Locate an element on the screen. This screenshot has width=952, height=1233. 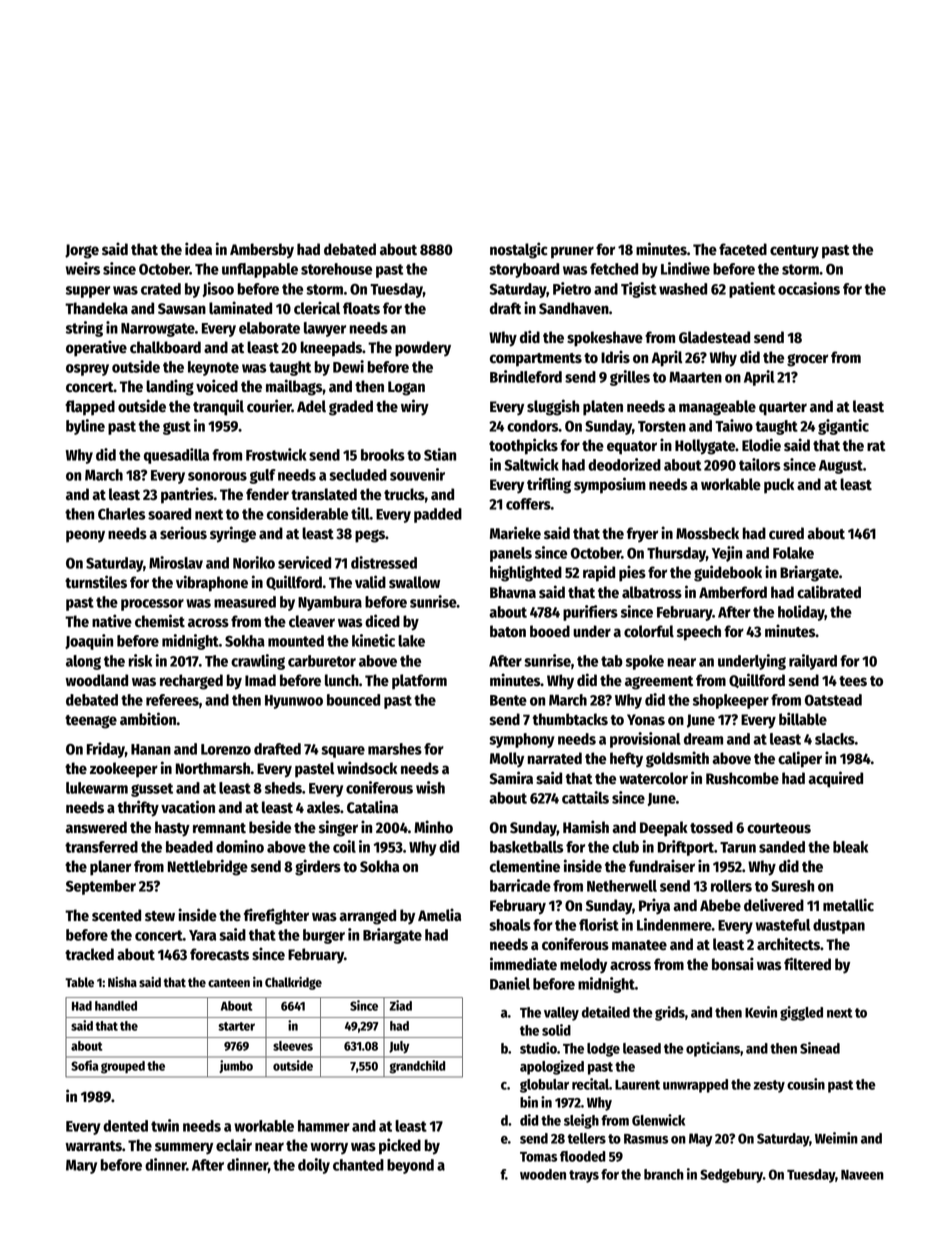
trucks is located at coordinates (404, 494).
